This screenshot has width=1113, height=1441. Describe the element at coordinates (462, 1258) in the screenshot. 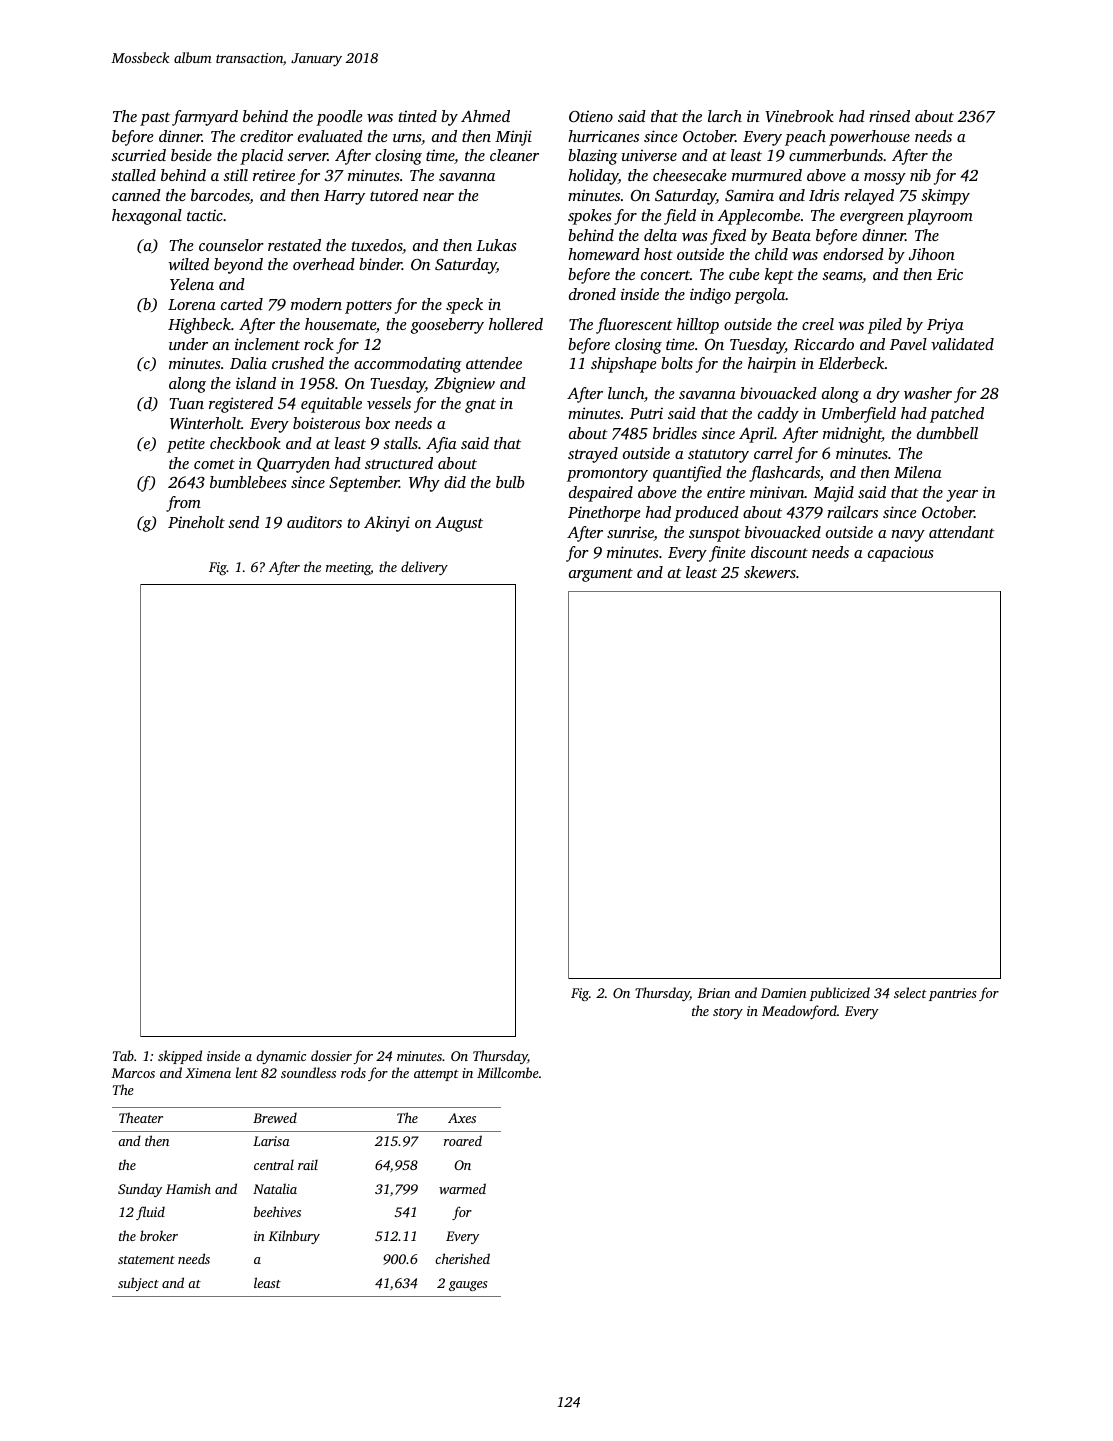

I see `cherished` at that location.
